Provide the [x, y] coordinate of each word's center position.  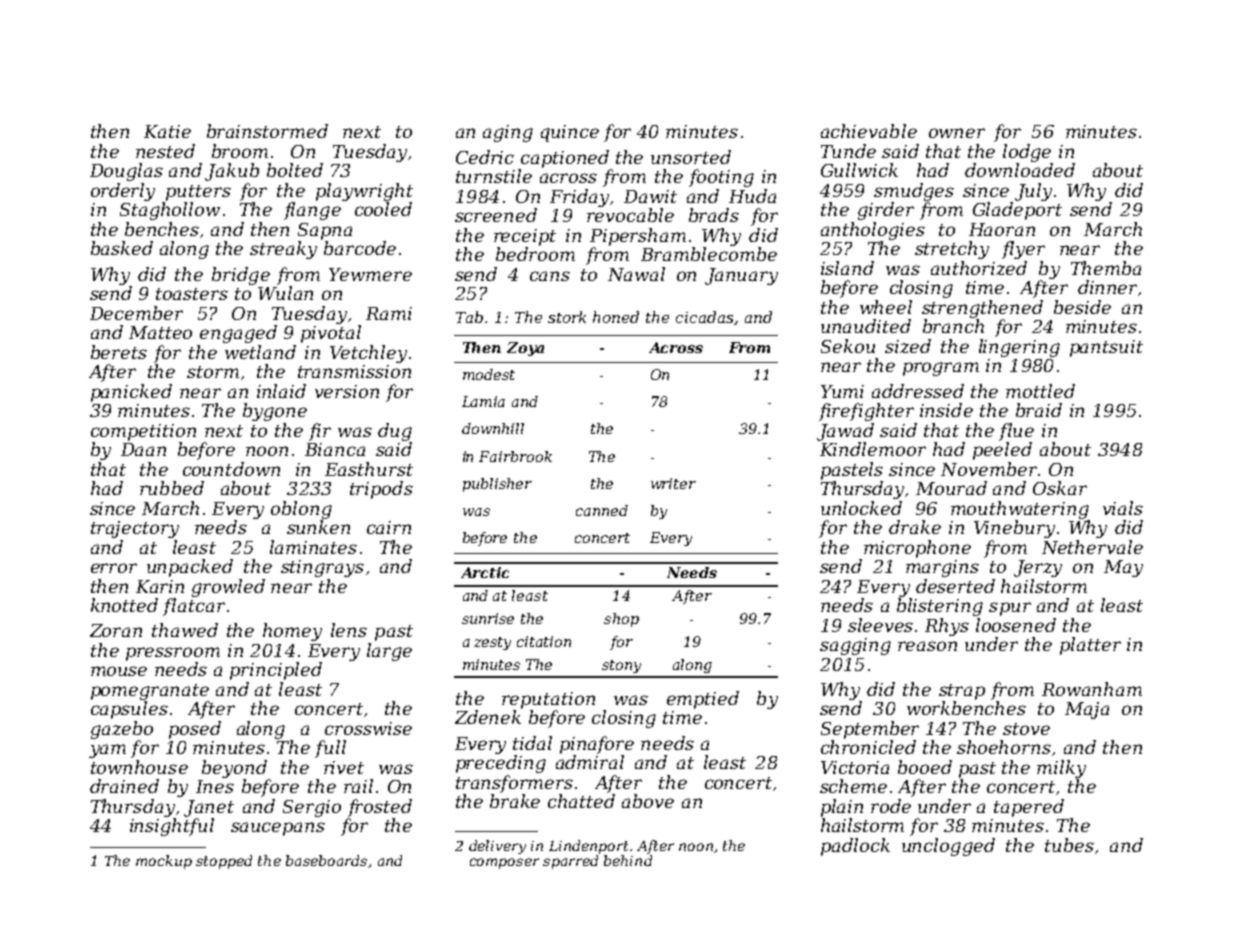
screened [496, 215]
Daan [143, 449]
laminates [313, 547]
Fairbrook [515, 456]
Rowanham [1092, 689]
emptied [703, 700]
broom [240, 151]
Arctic [485, 572]
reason [927, 646]
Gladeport [1017, 211]
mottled [1040, 391]
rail [358, 786]
